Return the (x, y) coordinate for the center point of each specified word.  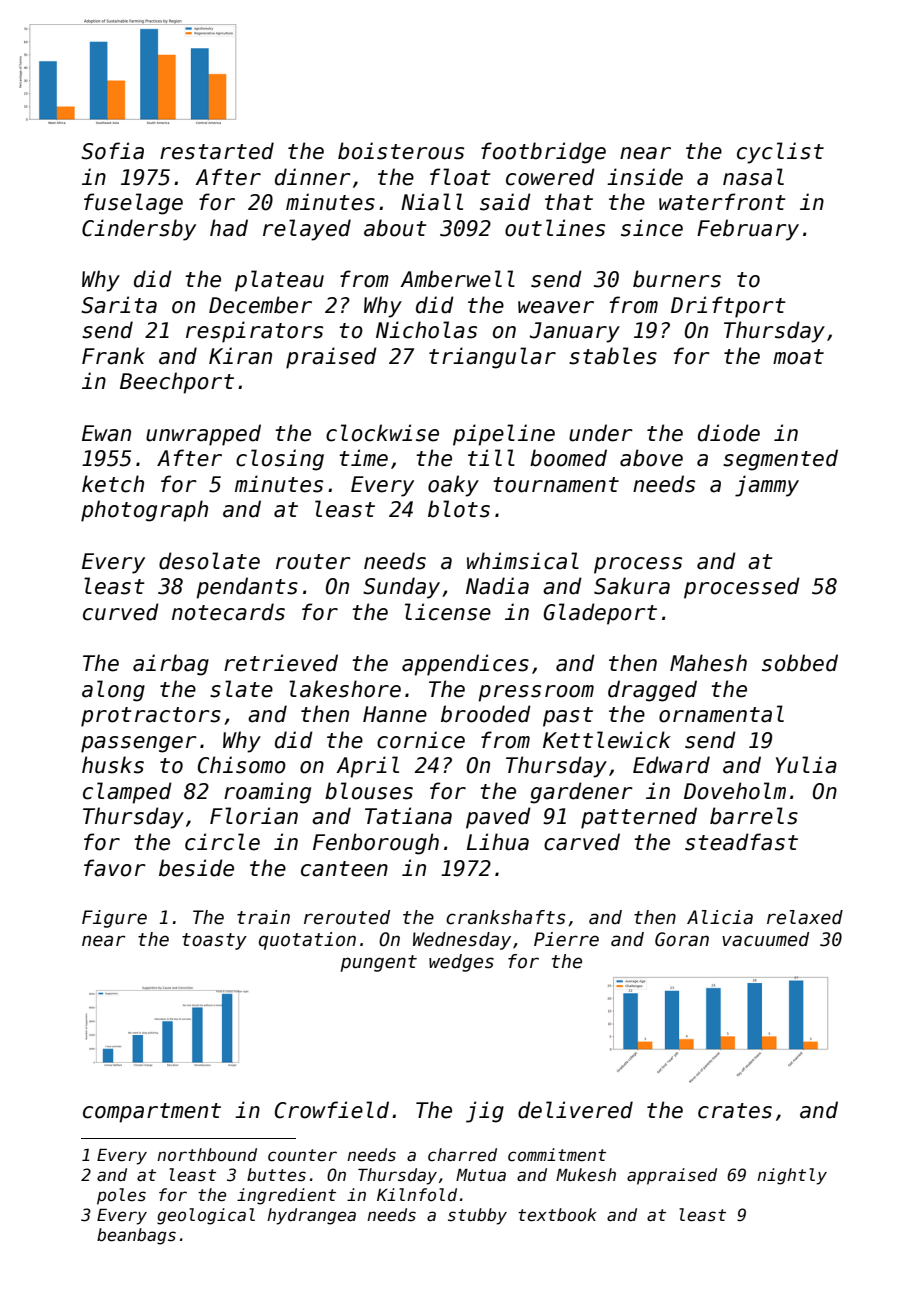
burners (677, 279)
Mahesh (708, 663)
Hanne (395, 714)
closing (280, 460)
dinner (313, 177)
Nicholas (426, 330)
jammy (767, 486)
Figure (114, 919)
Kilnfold (417, 1195)
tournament (556, 485)
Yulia (806, 765)
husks (113, 765)
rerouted (347, 917)
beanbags (136, 1236)
